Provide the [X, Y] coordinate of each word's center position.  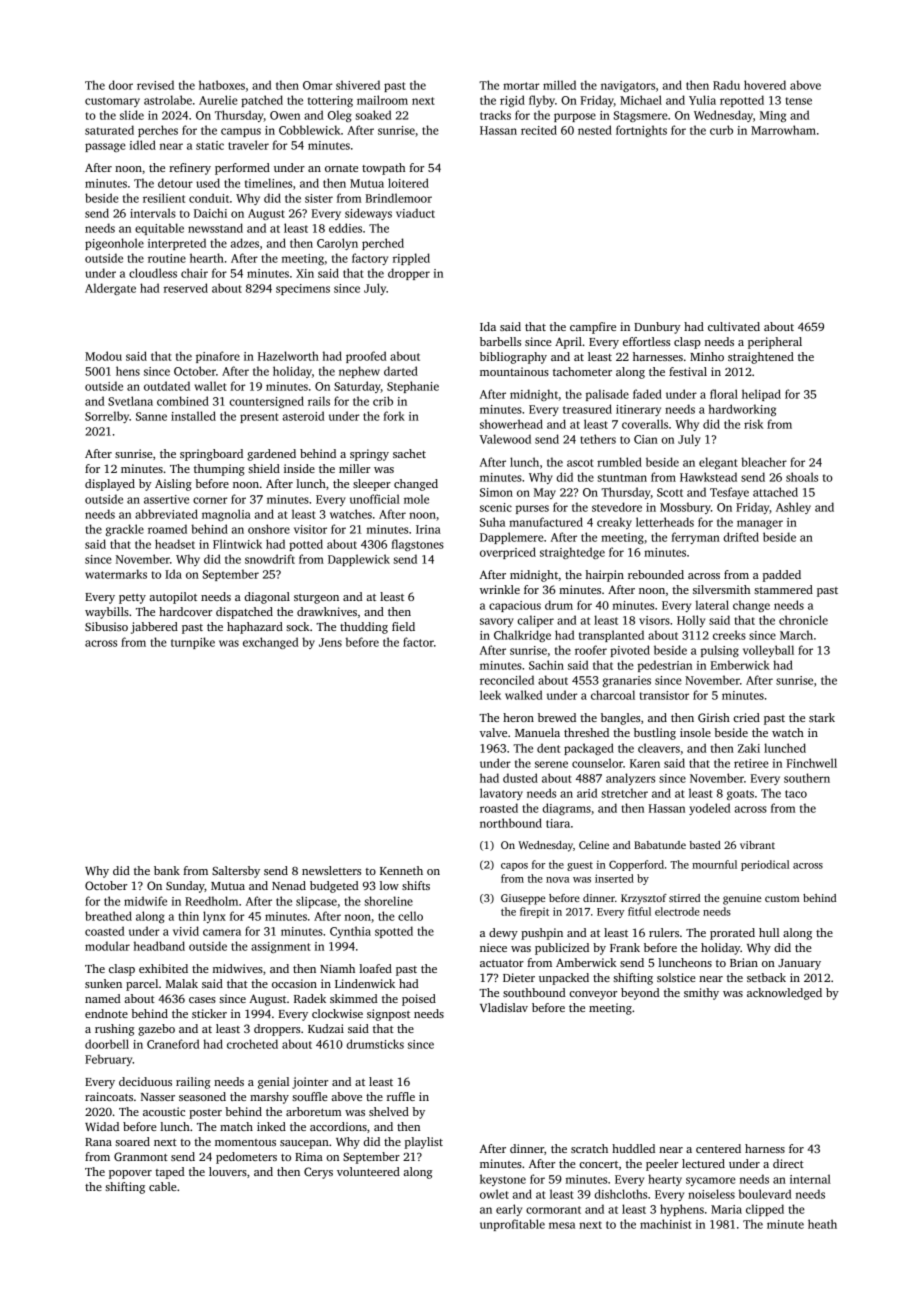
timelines [268, 183]
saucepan [304, 1144]
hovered [765, 85]
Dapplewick [359, 560]
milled [559, 85]
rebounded [656, 574]
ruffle [401, 1096]
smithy [701, 994]
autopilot [173, 598]
